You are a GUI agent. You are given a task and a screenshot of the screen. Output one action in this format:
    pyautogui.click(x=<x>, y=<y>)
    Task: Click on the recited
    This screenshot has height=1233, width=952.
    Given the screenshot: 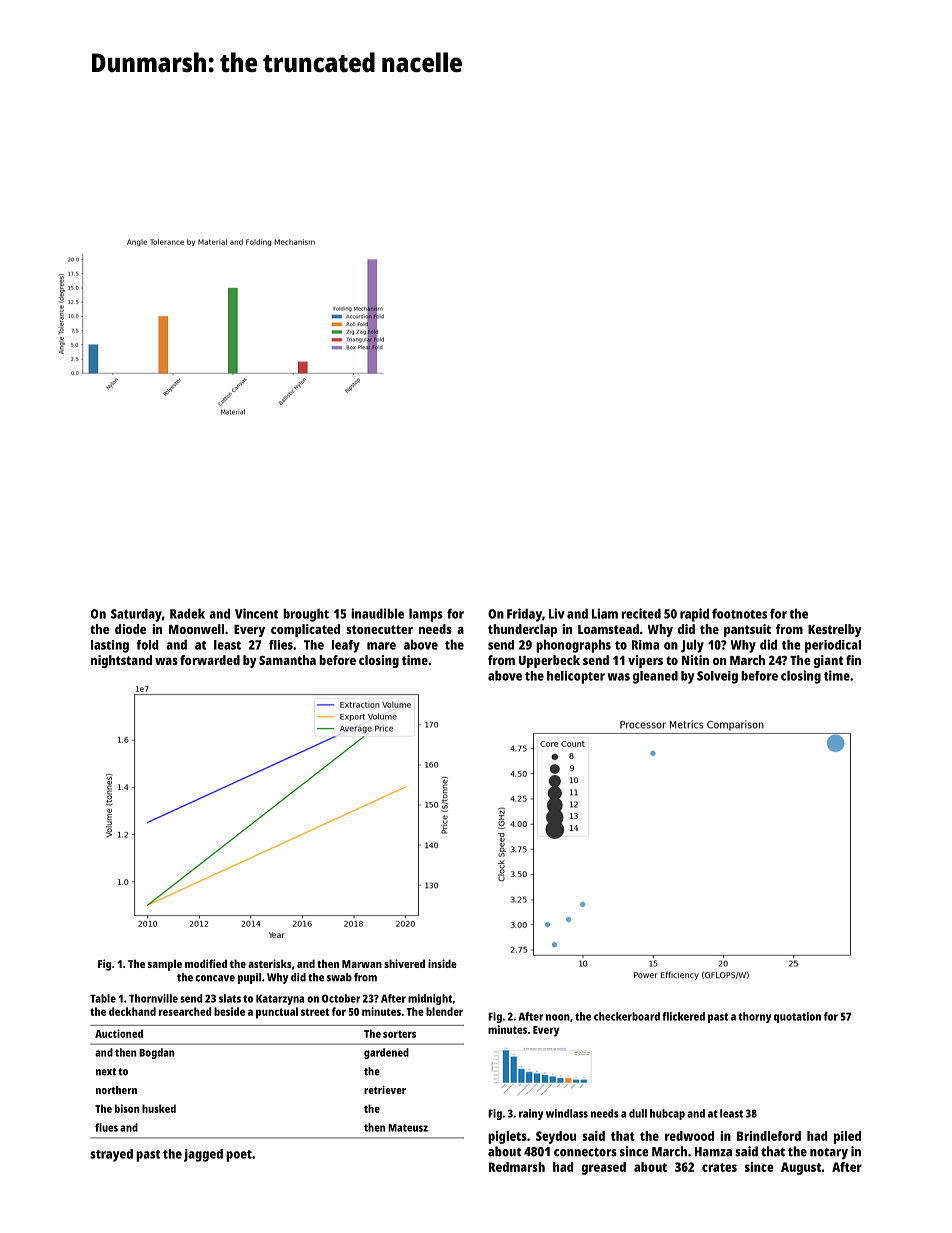 What is the action you would take?
    pyautogui.click(x=641, y=613)
